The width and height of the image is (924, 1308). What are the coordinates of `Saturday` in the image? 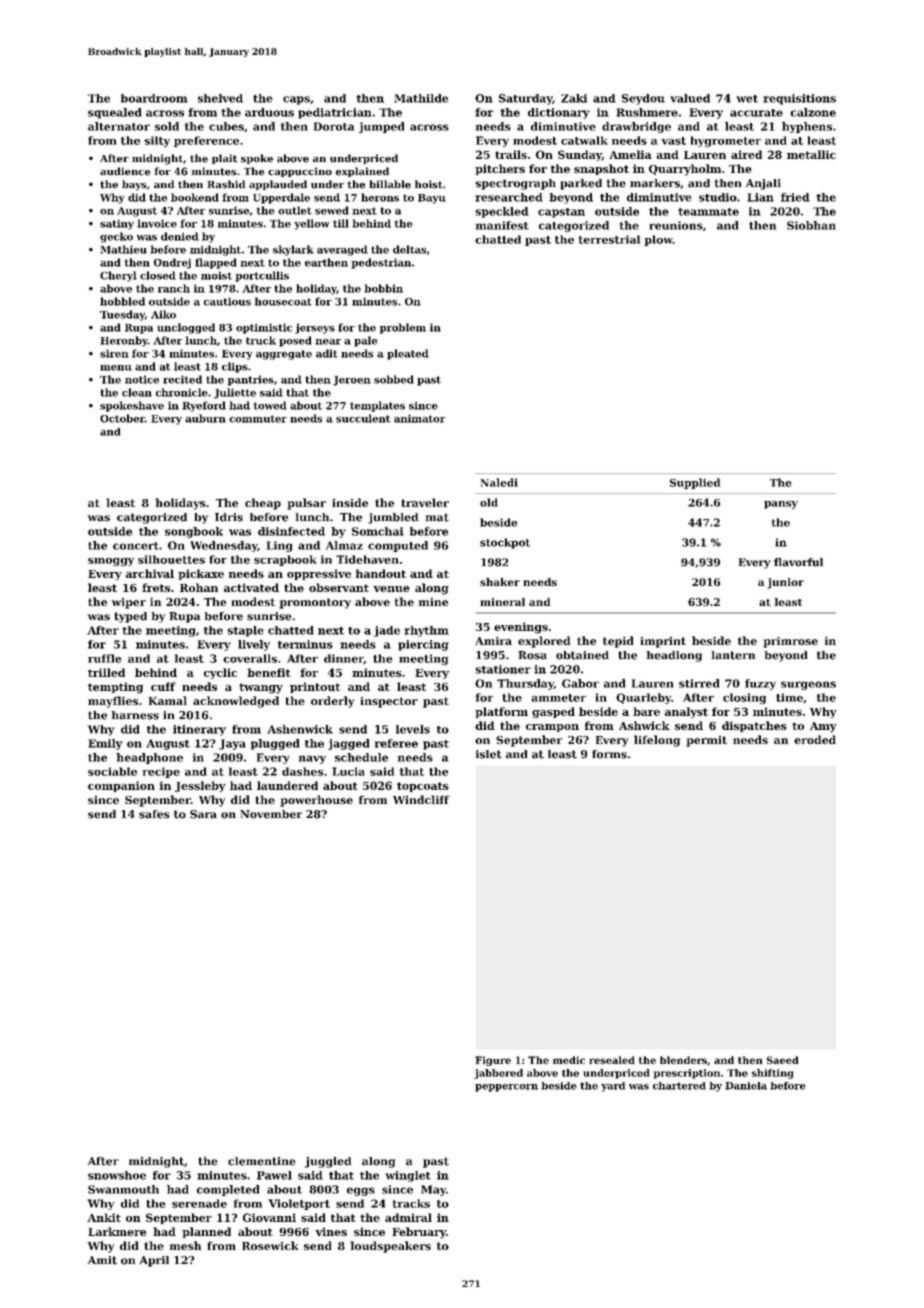 It's located at (525, 99).
